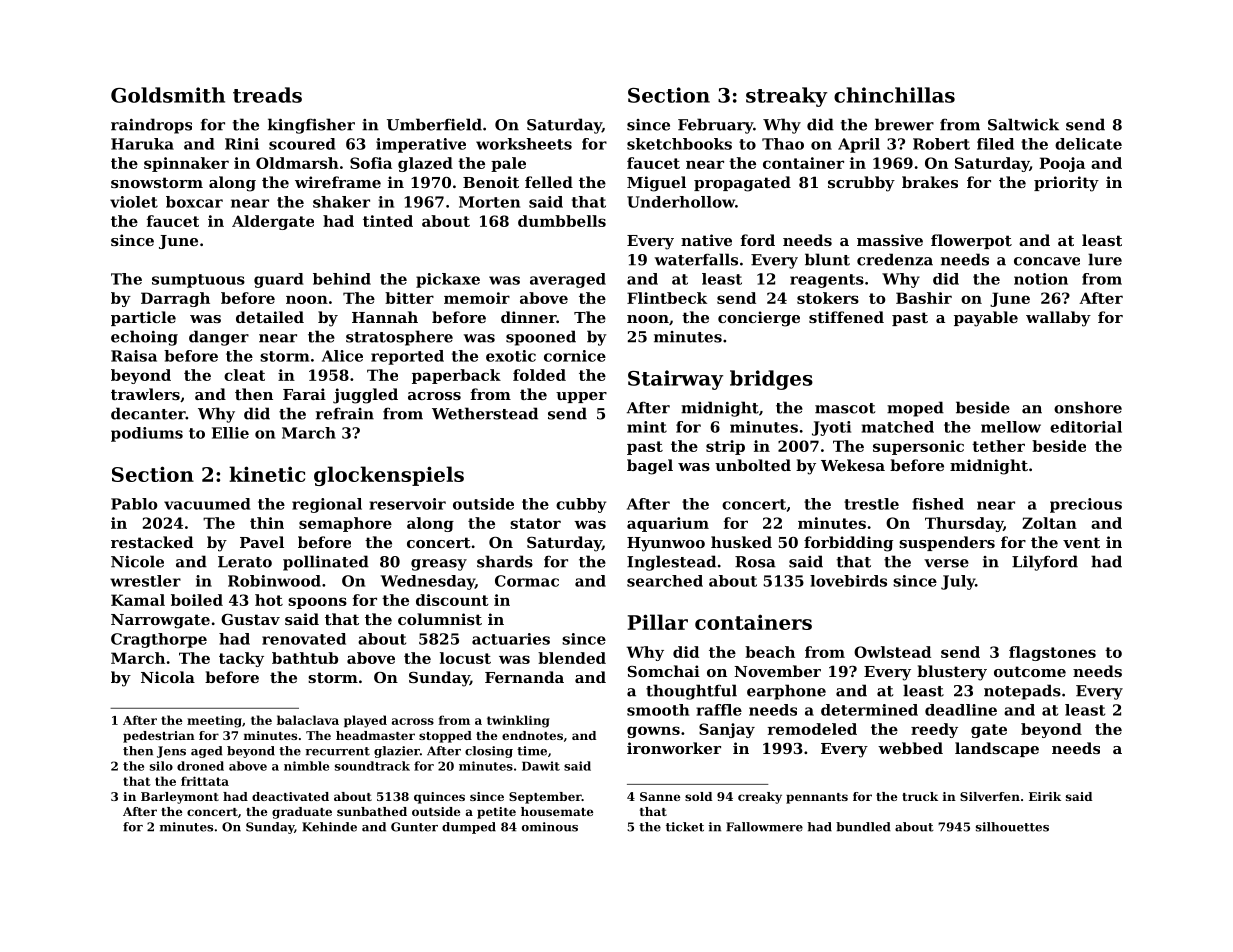  What do you see at coordinates (681, 202) in the screenshot?
I see `Underhollow` at bounding box center [681, 202].
